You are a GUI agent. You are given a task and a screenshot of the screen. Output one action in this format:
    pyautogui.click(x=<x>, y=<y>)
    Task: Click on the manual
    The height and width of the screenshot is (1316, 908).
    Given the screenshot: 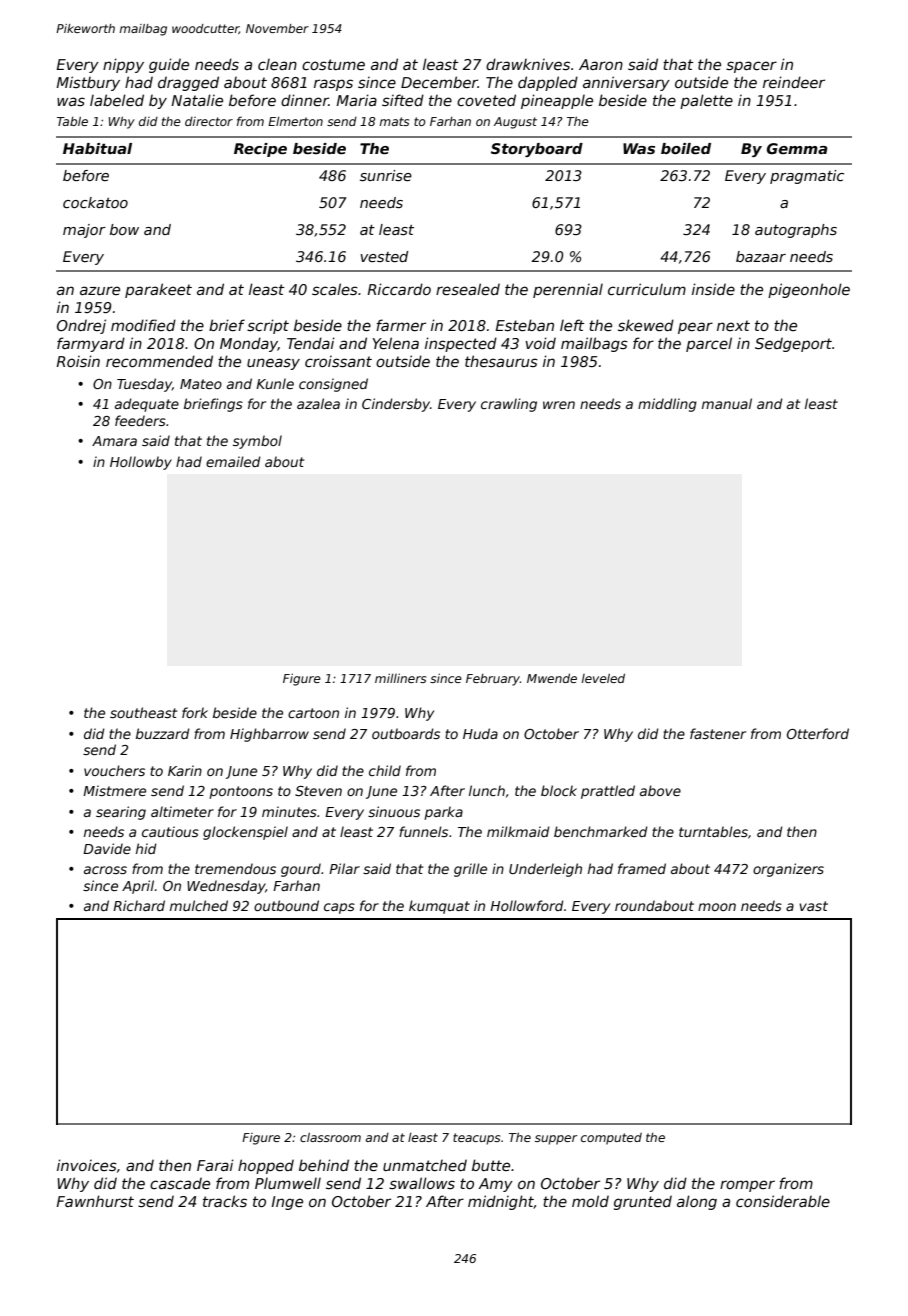 What is the action you would take?
    pyautogui.click(x=727, y=403)
